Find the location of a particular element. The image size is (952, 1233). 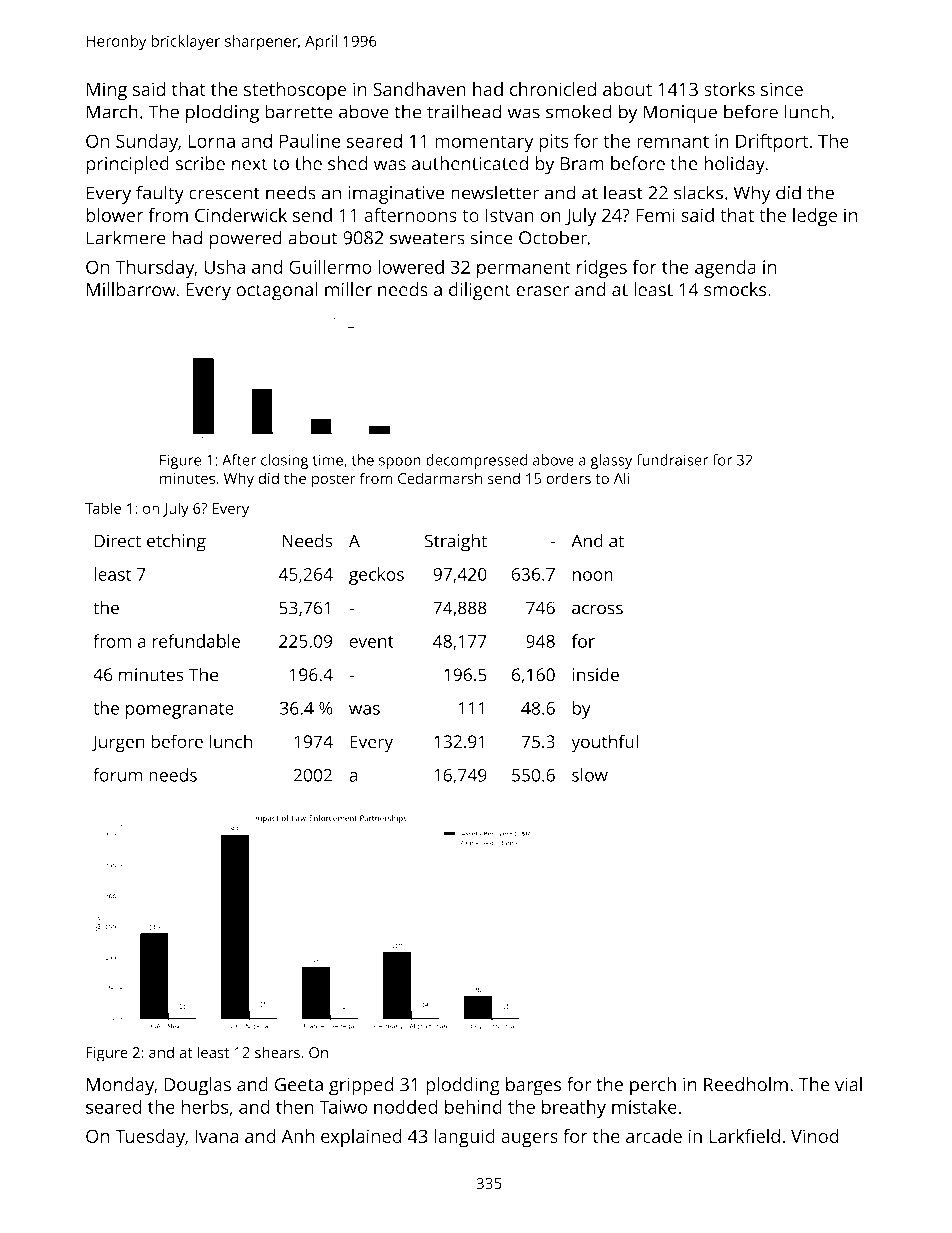

Cedarmarsh is located at coordinates (440, 478).
